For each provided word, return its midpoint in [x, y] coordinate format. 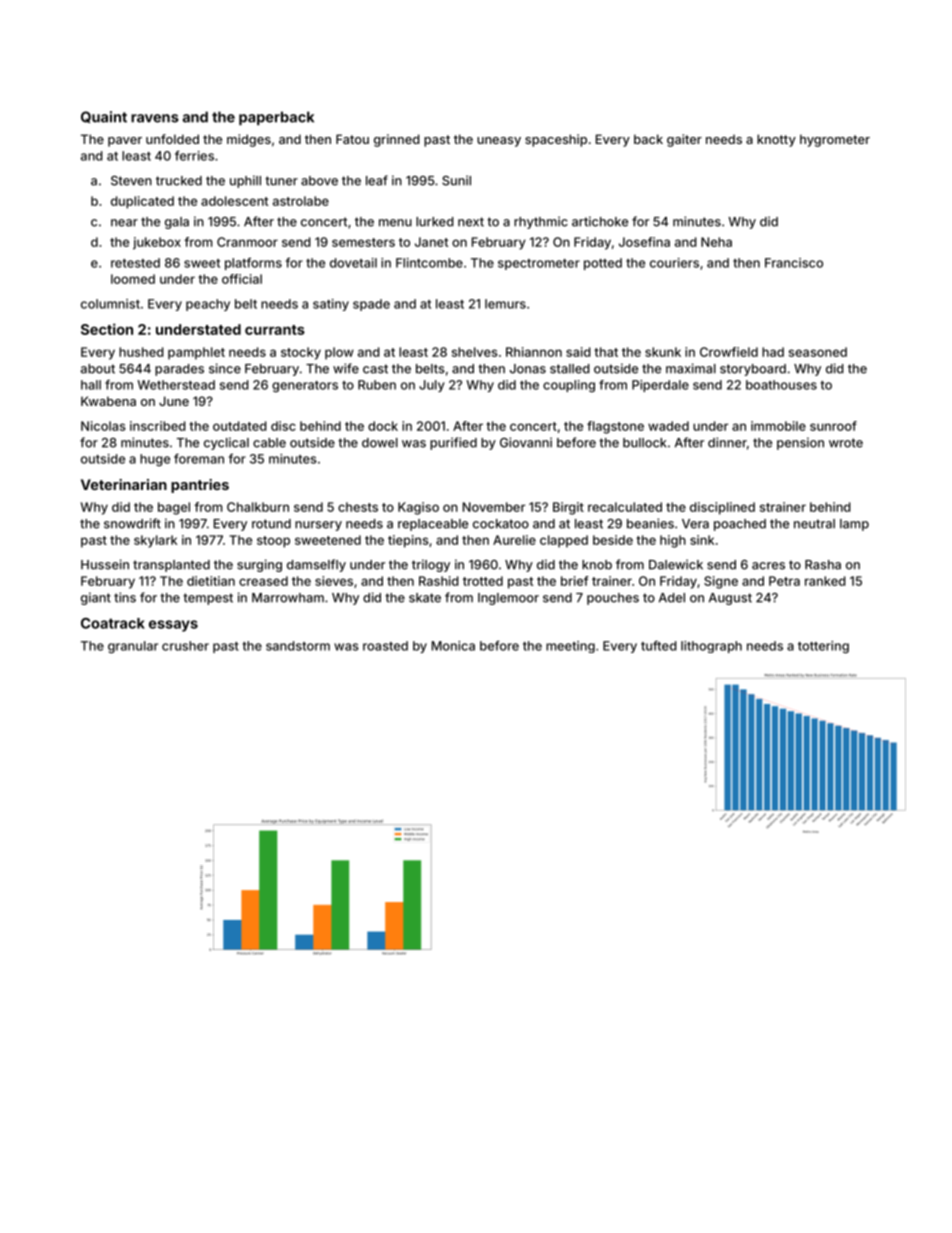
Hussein [105, 564]
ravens [155, 118]
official [242, 279]
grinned [397, 140]
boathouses [781, 385]
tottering [823, 647]
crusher [185, 646]
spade [371, 305]
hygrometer [835, 140]
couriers [674, 263]
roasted [385, 646]
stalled [570, 369]
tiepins [408, 541]
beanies [650, 523]
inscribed [158, 426]
